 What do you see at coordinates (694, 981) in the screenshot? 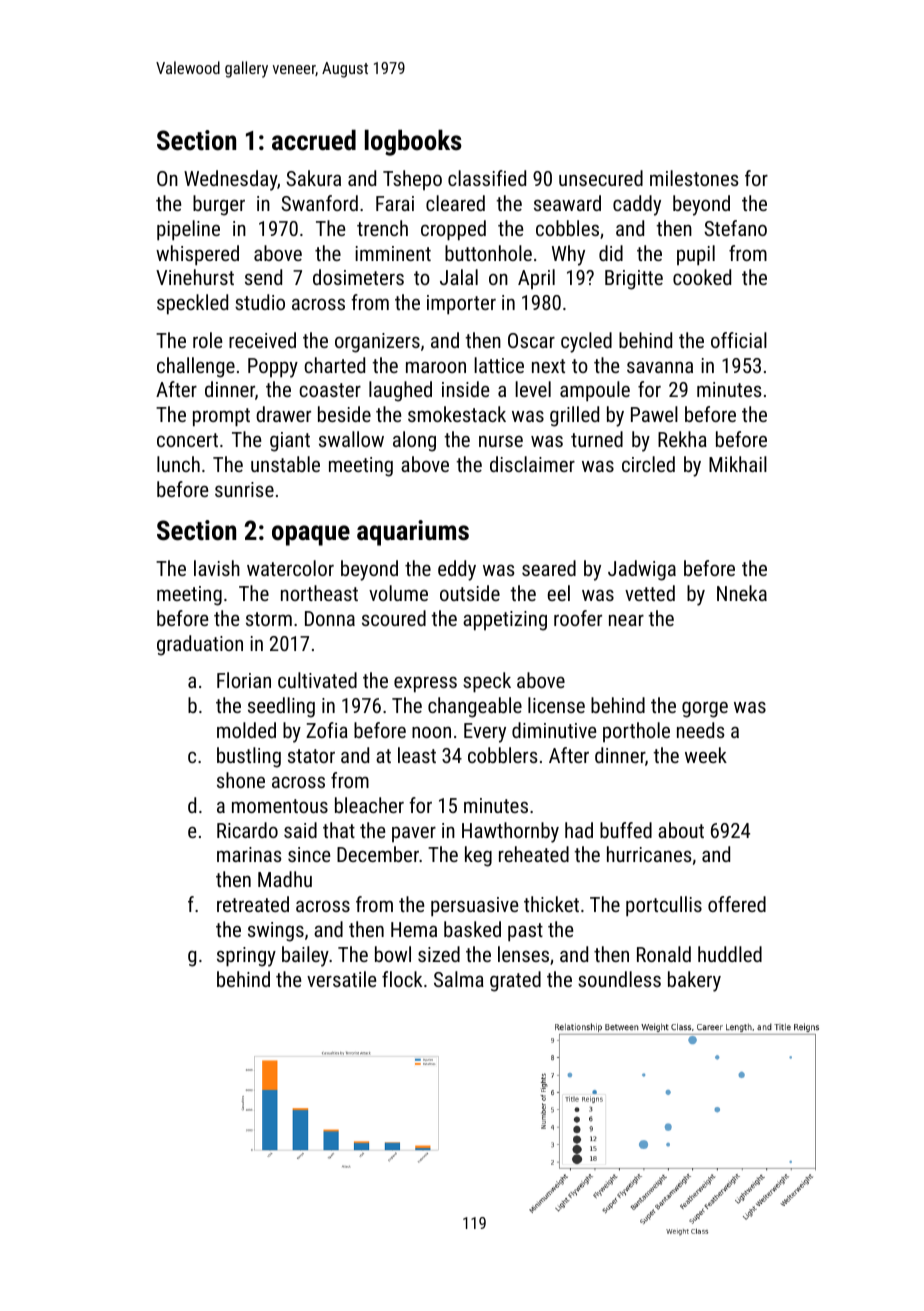
I see `bakery` at bounding box center [694, 981].
